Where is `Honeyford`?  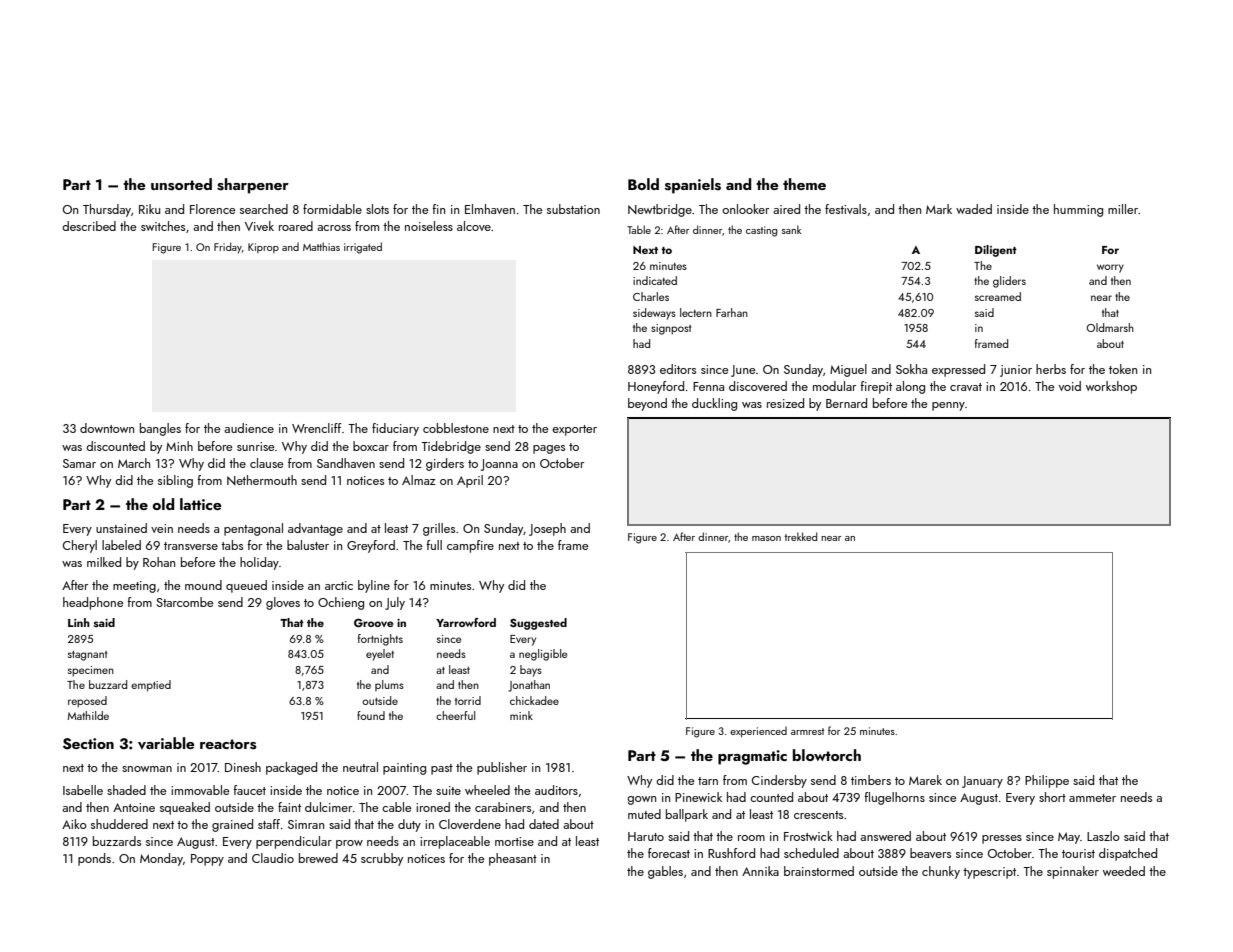 Honeyford is located at coordinates (656, 387).
